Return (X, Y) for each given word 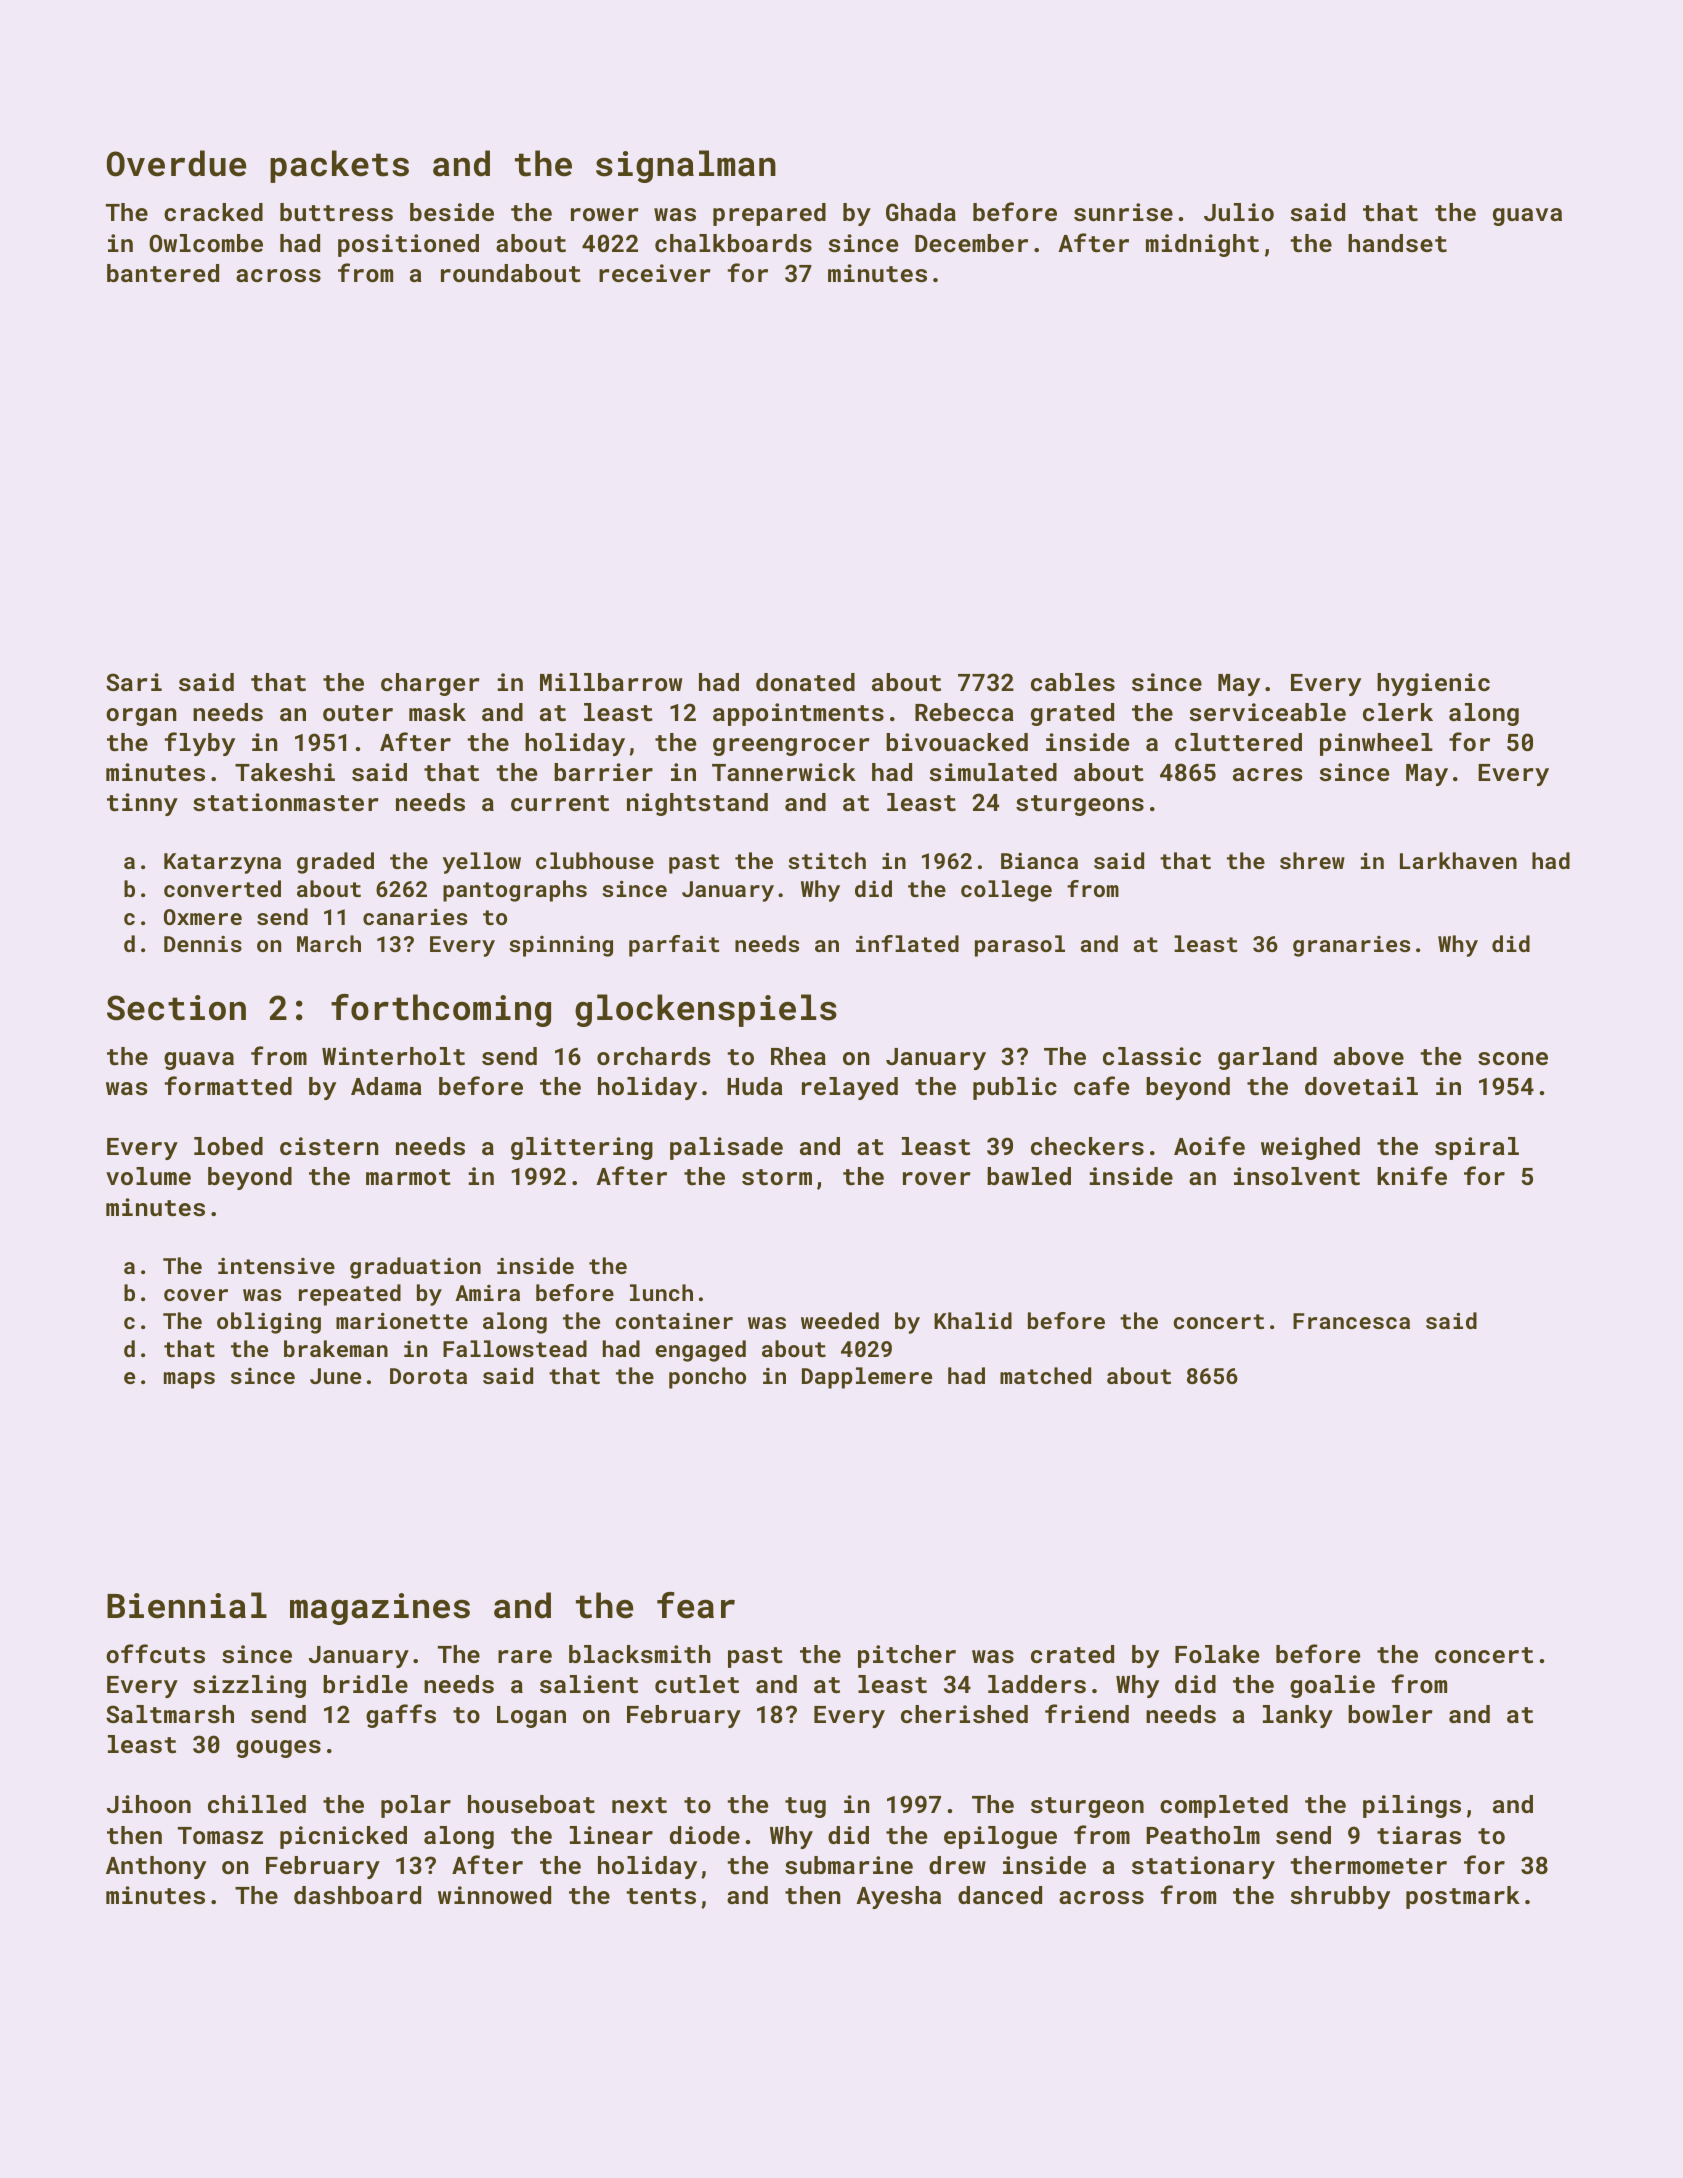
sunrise (1123, 212)
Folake (1217, 1654)
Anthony (156, 1867)
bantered (163, 273)
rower (605, 214)
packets (339, 166)
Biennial (187, 1605)
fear (696, 1605)
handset (1397, 243)
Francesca (1351, 1321)
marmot (408, 1177)
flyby (199, 744)
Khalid (973, 1320)
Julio (1239, 212)
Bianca (1039, 861)
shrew (1312, 860)
